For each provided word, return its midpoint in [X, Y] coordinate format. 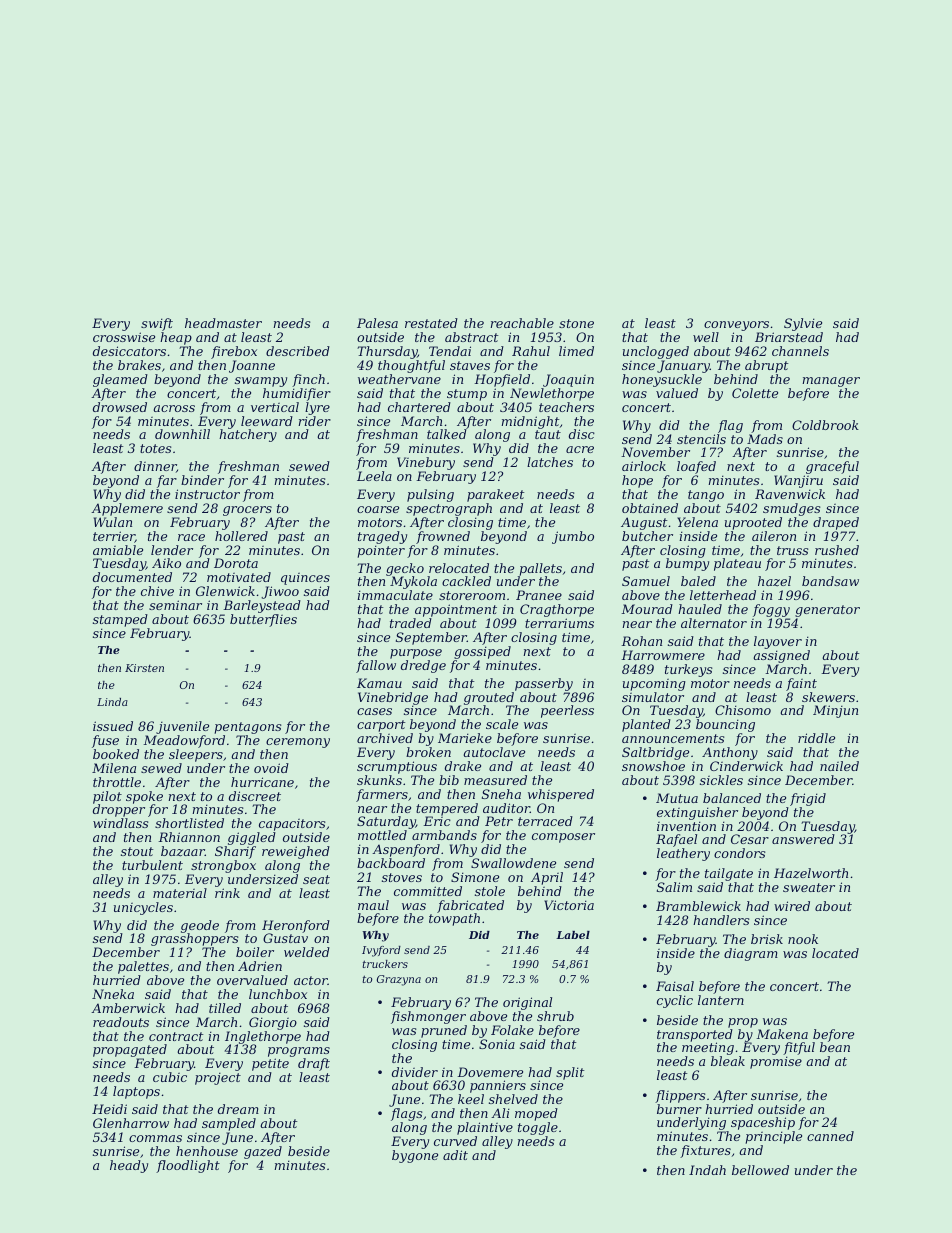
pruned [444, 1031]
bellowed [760, 1170]
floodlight [188, 1166]
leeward [267, 421]
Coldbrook [825, 425]
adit [455, 1155]
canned [830, 1136]
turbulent [152, 865]
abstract [472, 337]
